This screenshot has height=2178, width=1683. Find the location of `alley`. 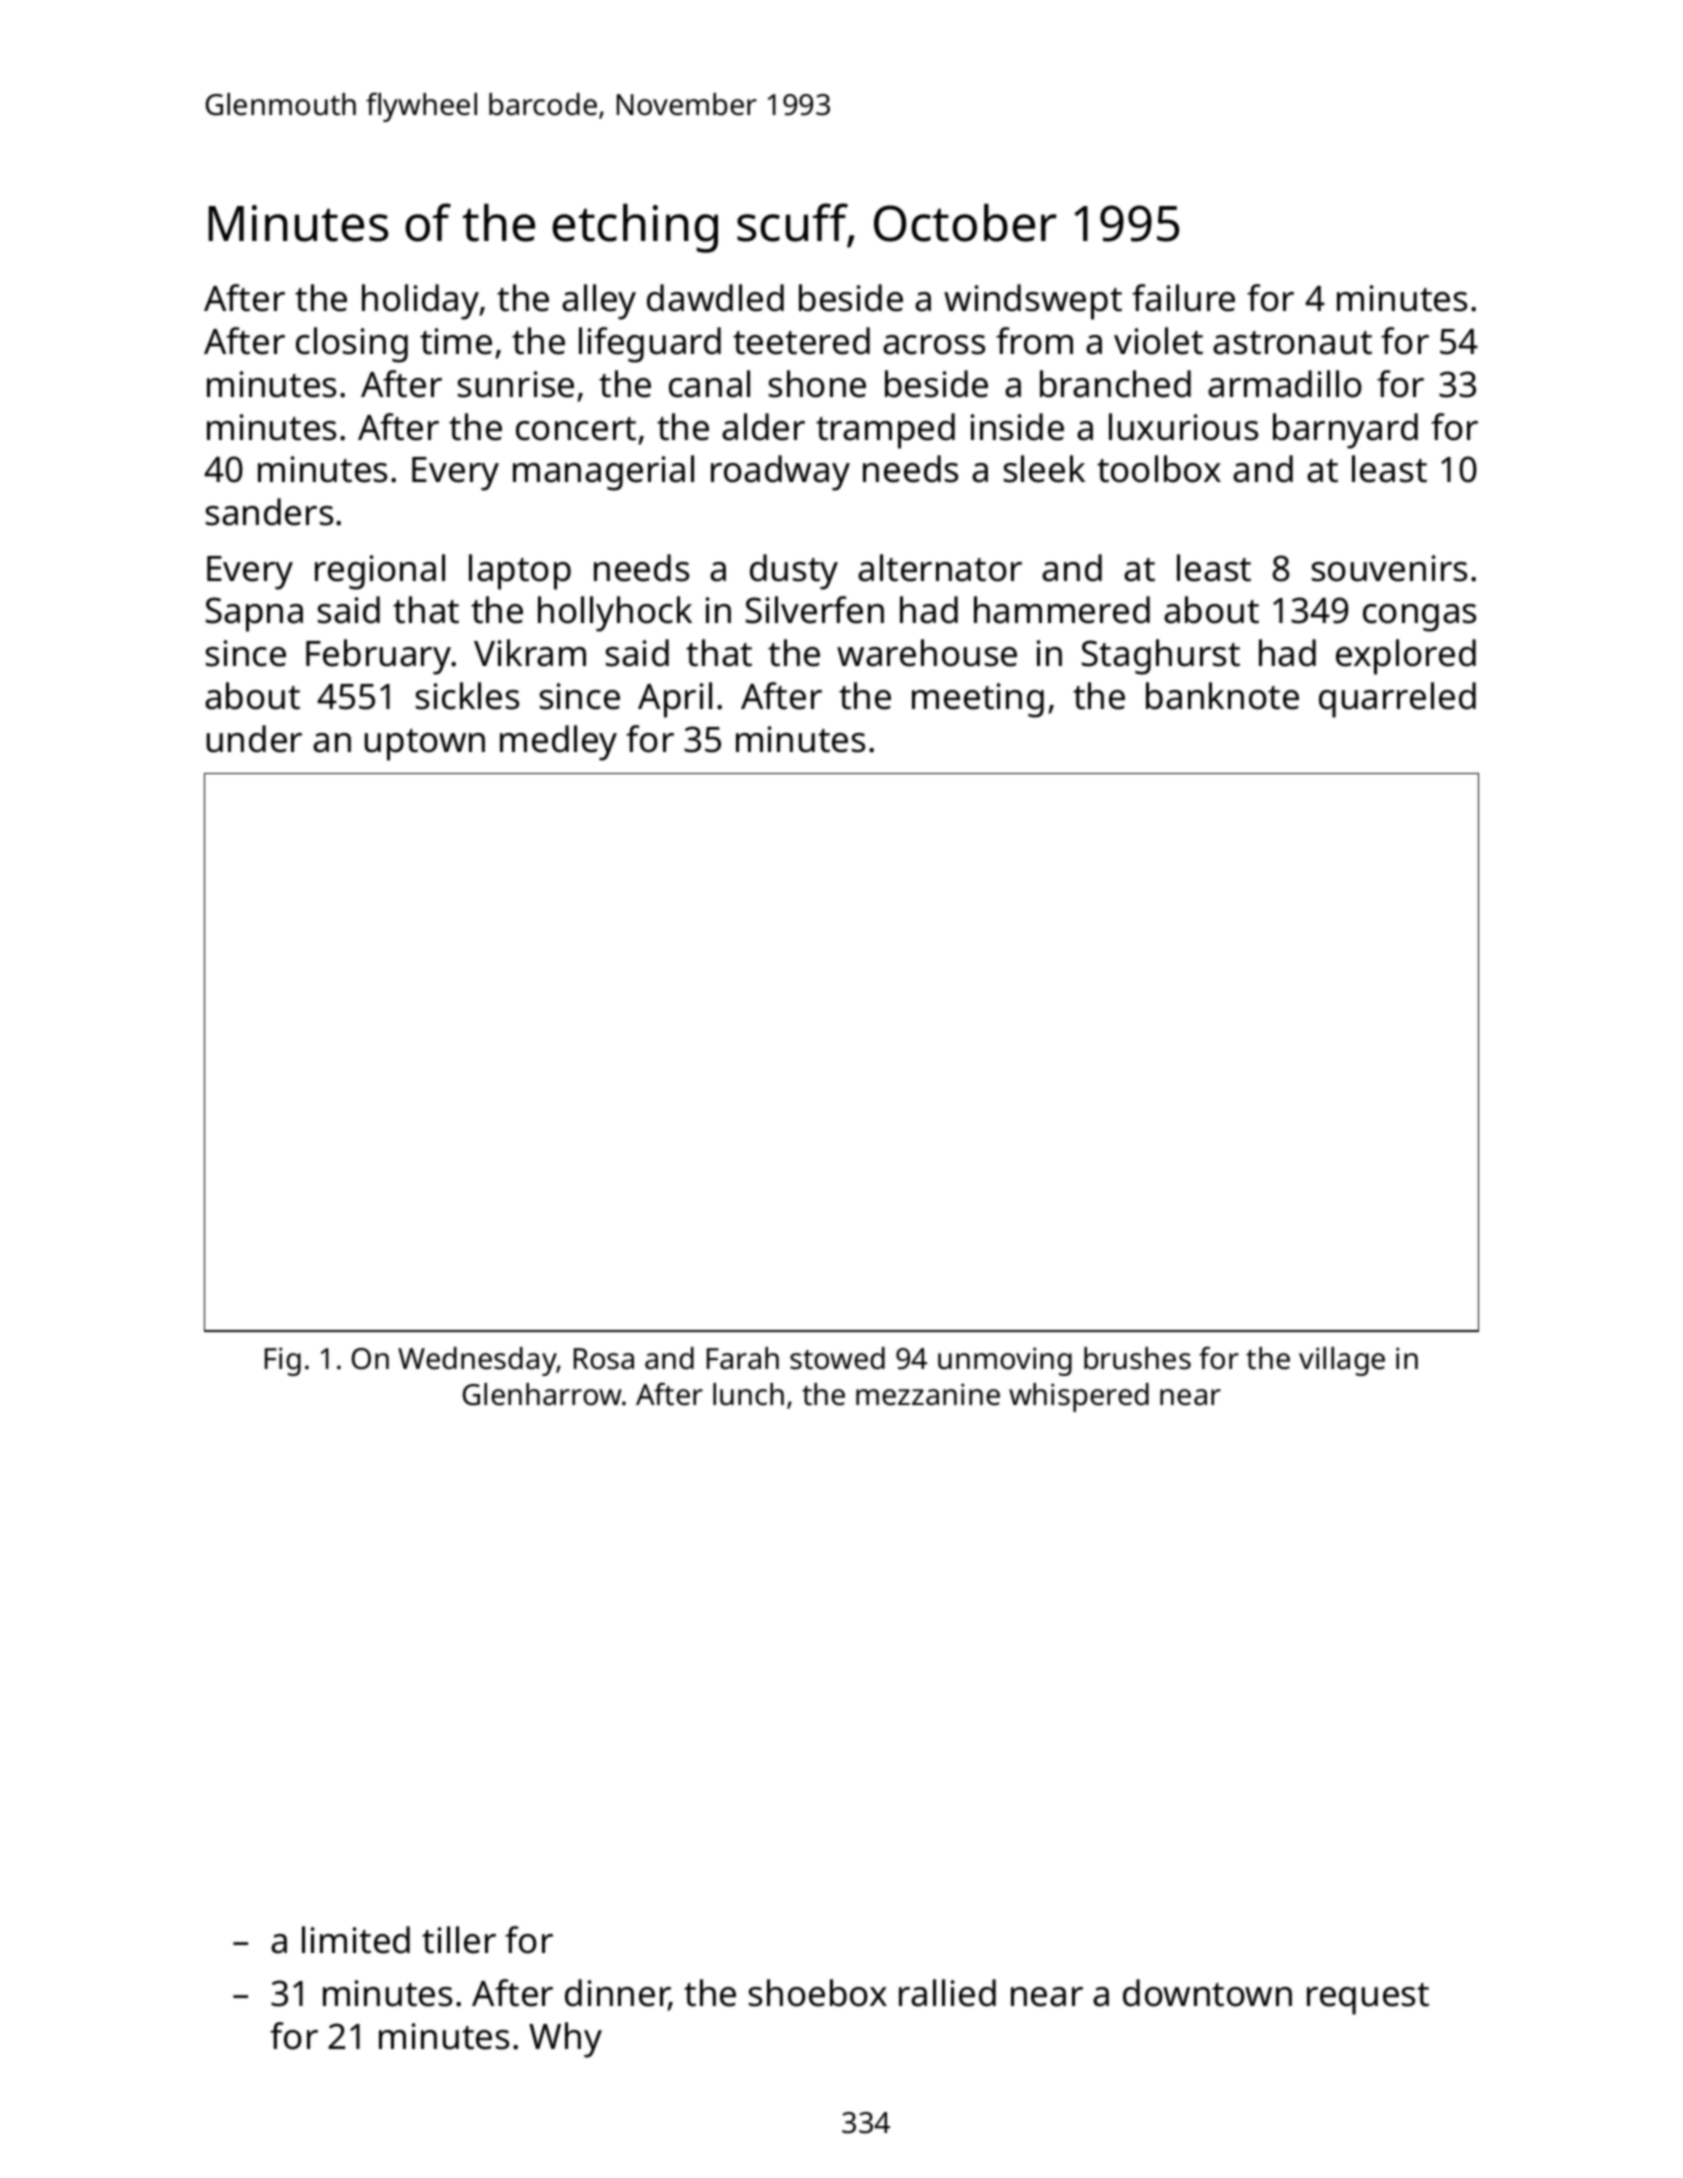

alley is located at coordinates (599, 302).
